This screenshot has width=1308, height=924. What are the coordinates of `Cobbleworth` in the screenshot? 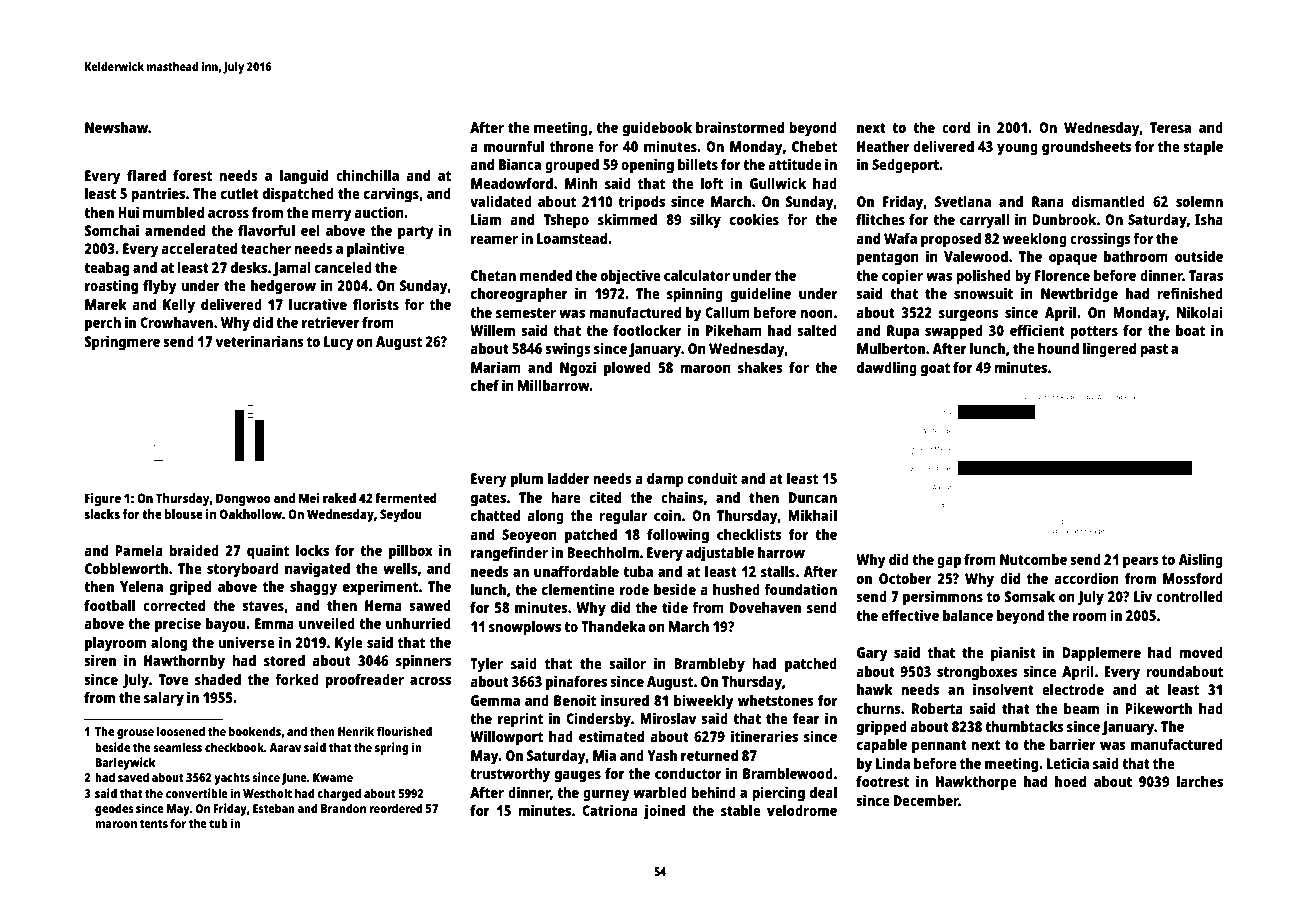 It's located at (126, 568).
